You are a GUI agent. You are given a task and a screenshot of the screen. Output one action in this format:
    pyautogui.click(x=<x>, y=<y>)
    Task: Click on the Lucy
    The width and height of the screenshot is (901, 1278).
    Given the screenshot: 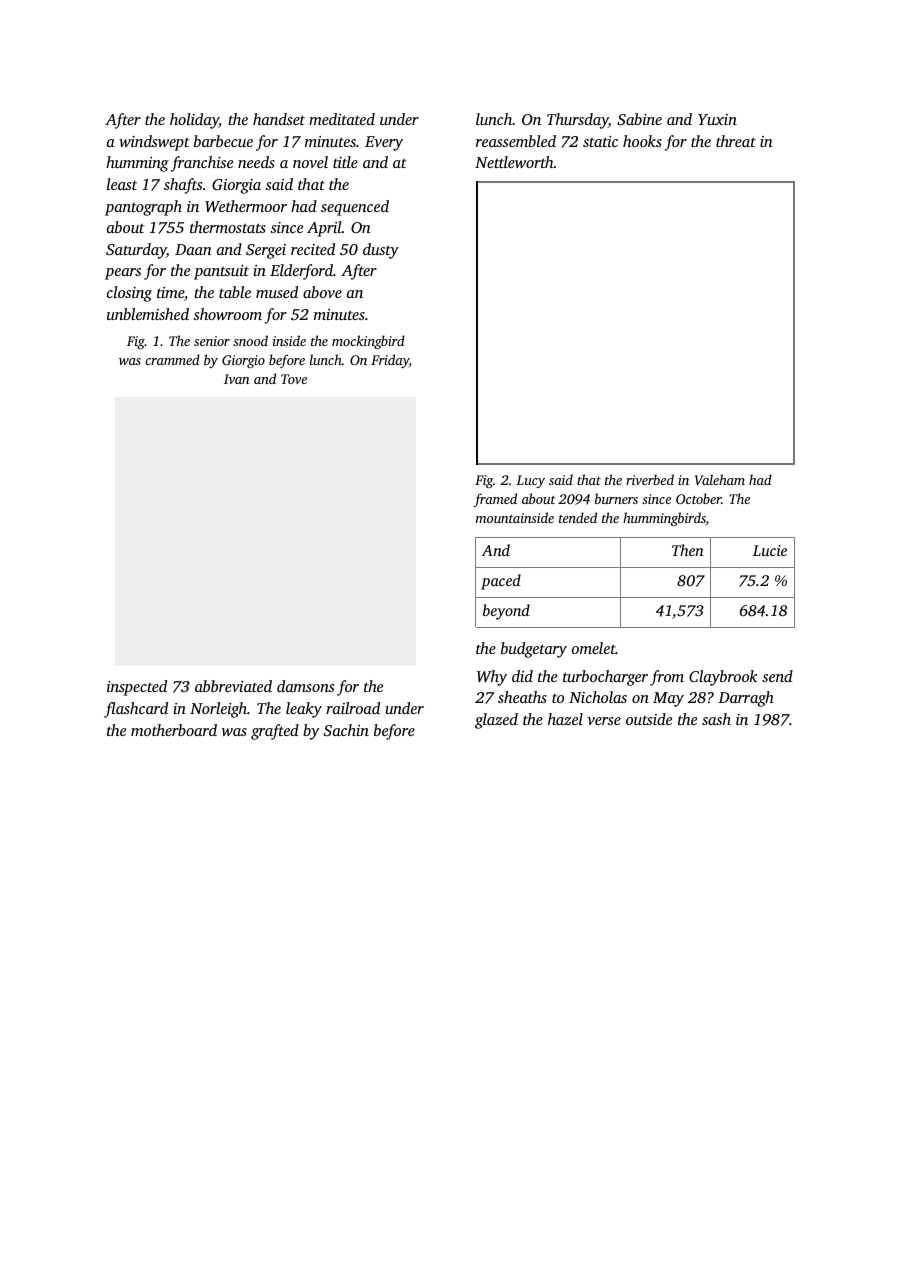 What is the action you would take?
    pyautogui.click(x=530, y=481)
